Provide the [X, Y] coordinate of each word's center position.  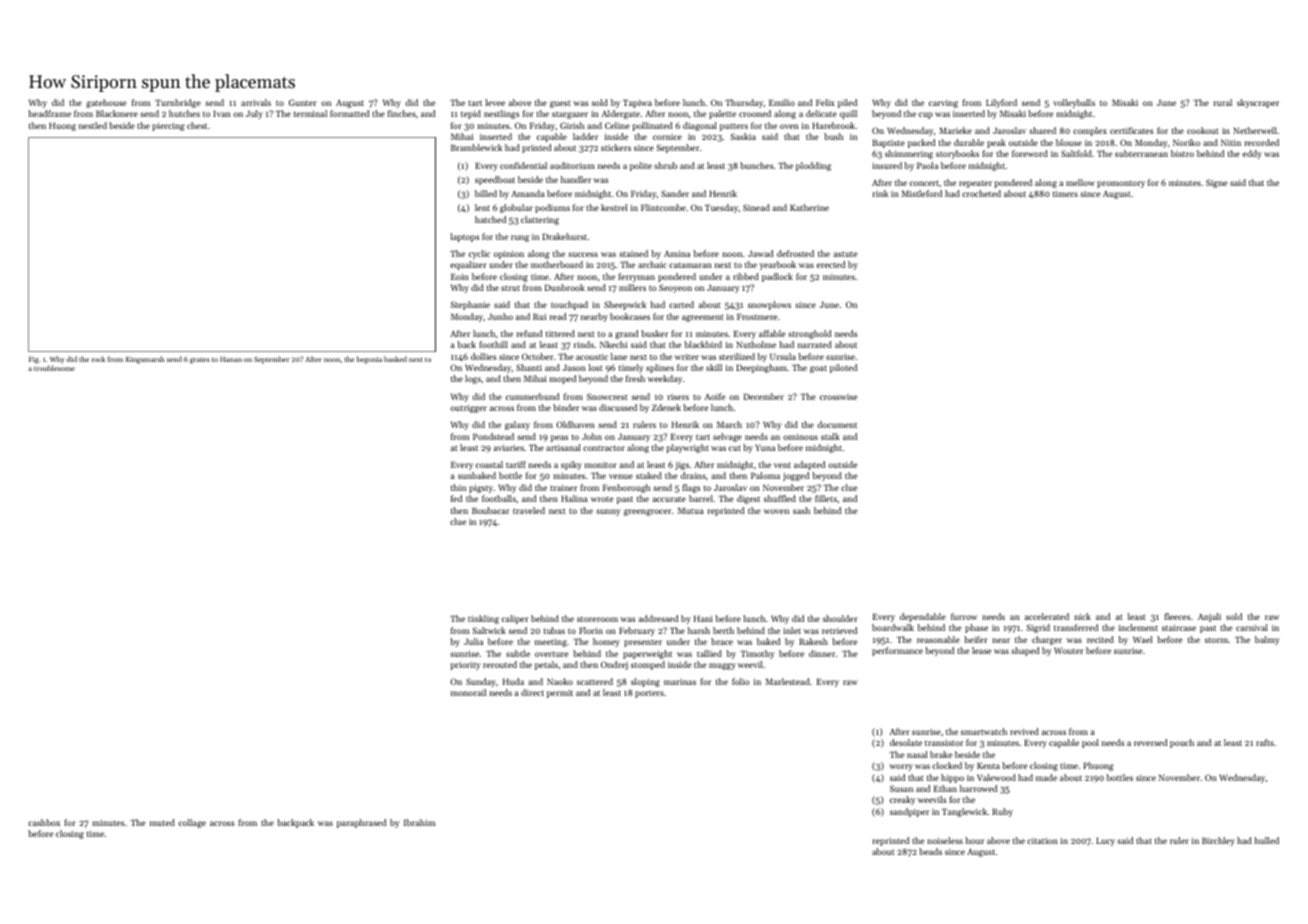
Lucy [1105, 841]
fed [456, 498]
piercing [168, 126]
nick [1082, 616]
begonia [369, 360]
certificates [1131, 130]
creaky [902, 800]
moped [562, 379]
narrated [815, 344]
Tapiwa [637, 103]
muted [162, 822]
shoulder [840, 618]
